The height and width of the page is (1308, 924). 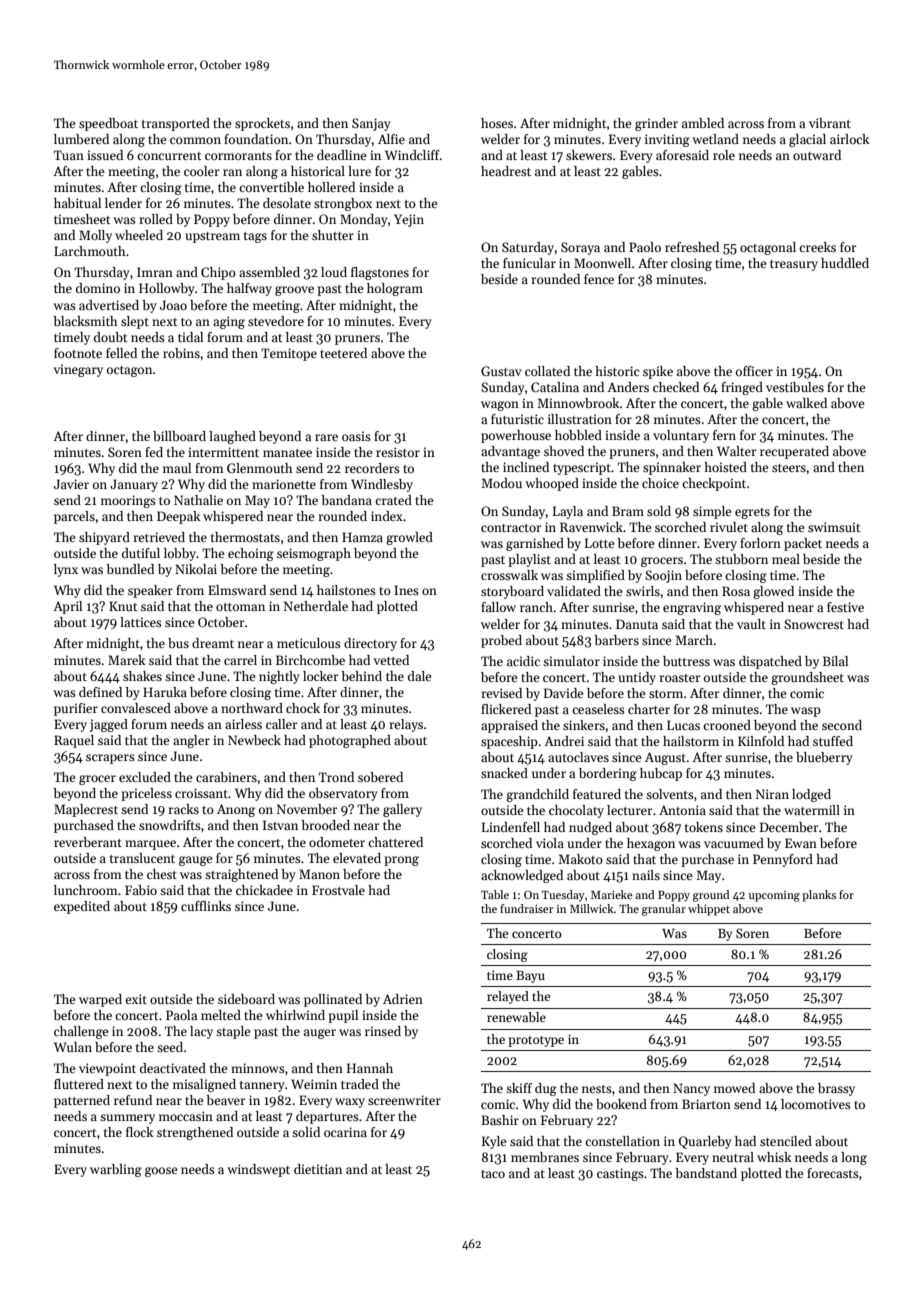 I want to click on simulator, so click(x=571, y=661).
